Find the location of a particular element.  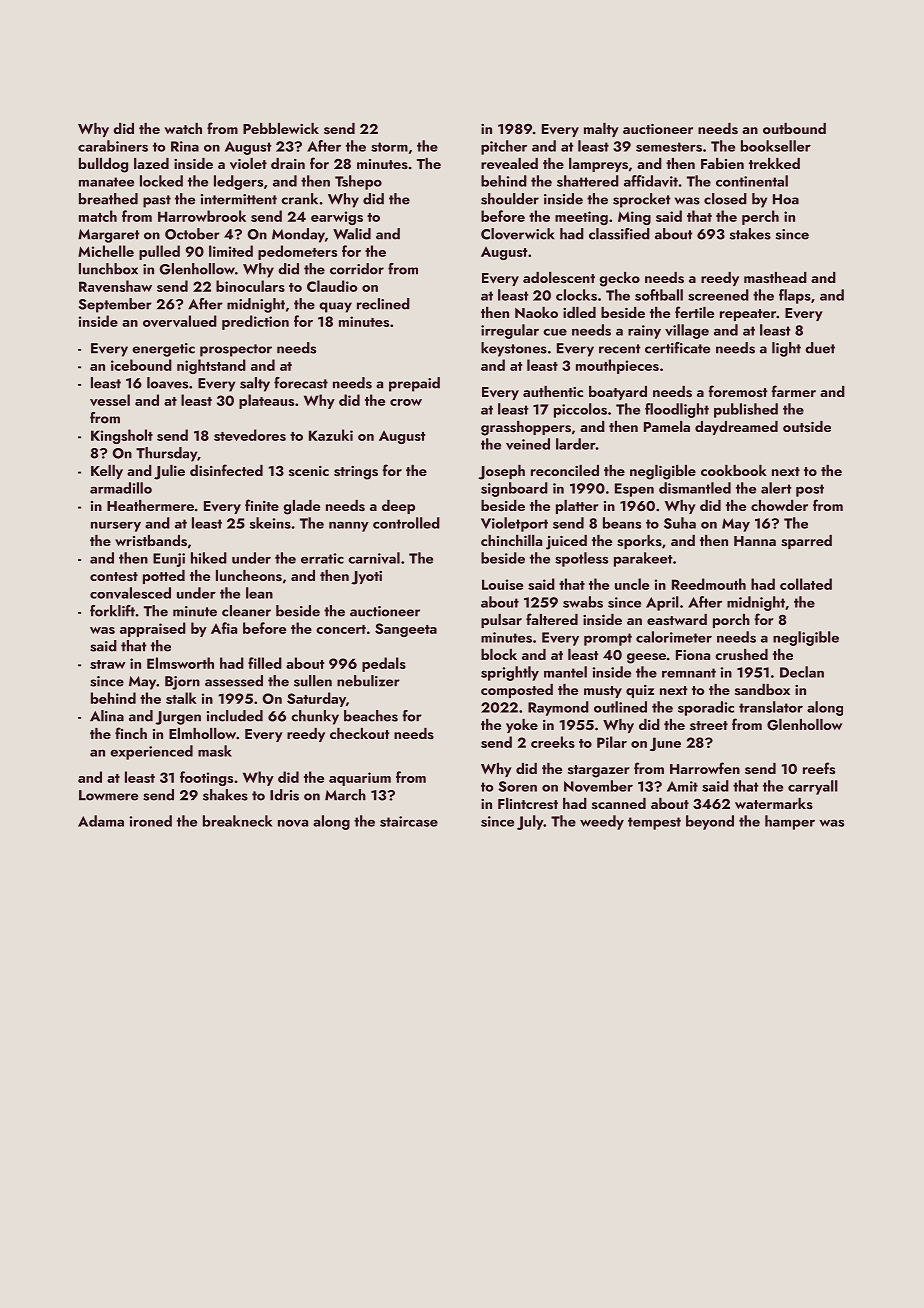

wristbands is located at coordinates (151, 541).
